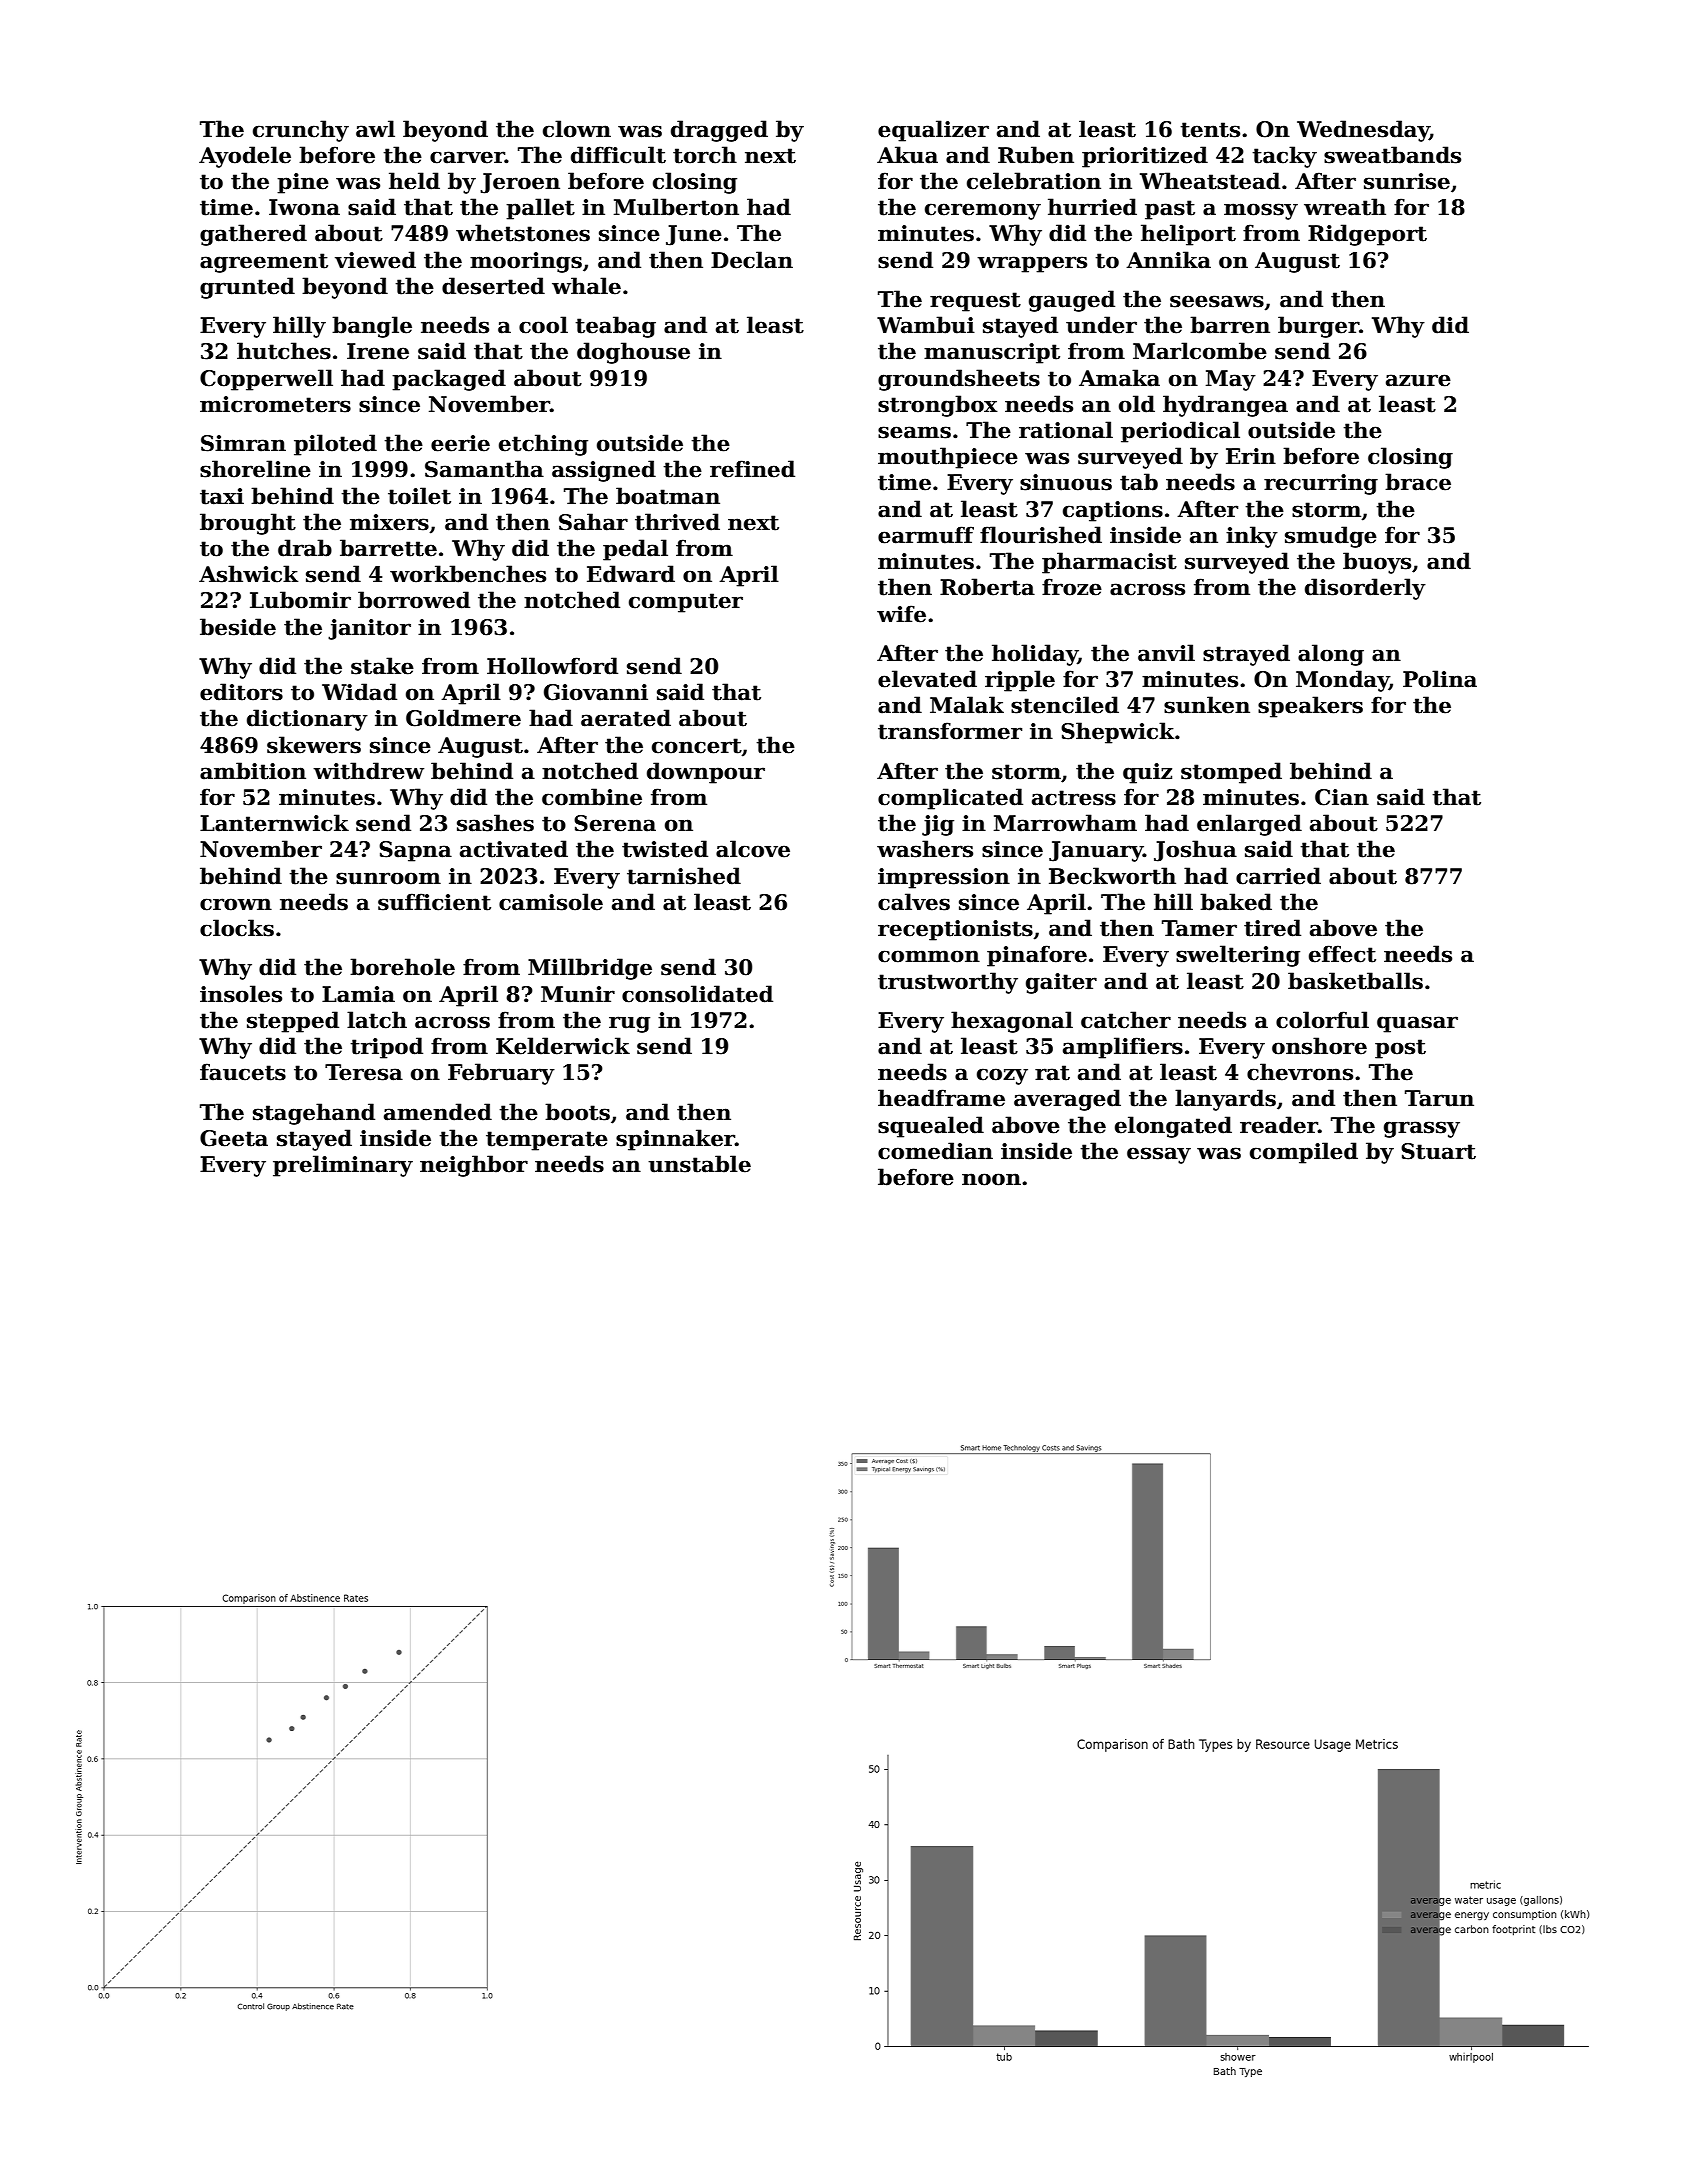 The width and height of the screenshot is (1683, 2178). What do you see at coordinates (375, 260) in the screenshot?
I see `viewed` at bounding box center [375, 260].
